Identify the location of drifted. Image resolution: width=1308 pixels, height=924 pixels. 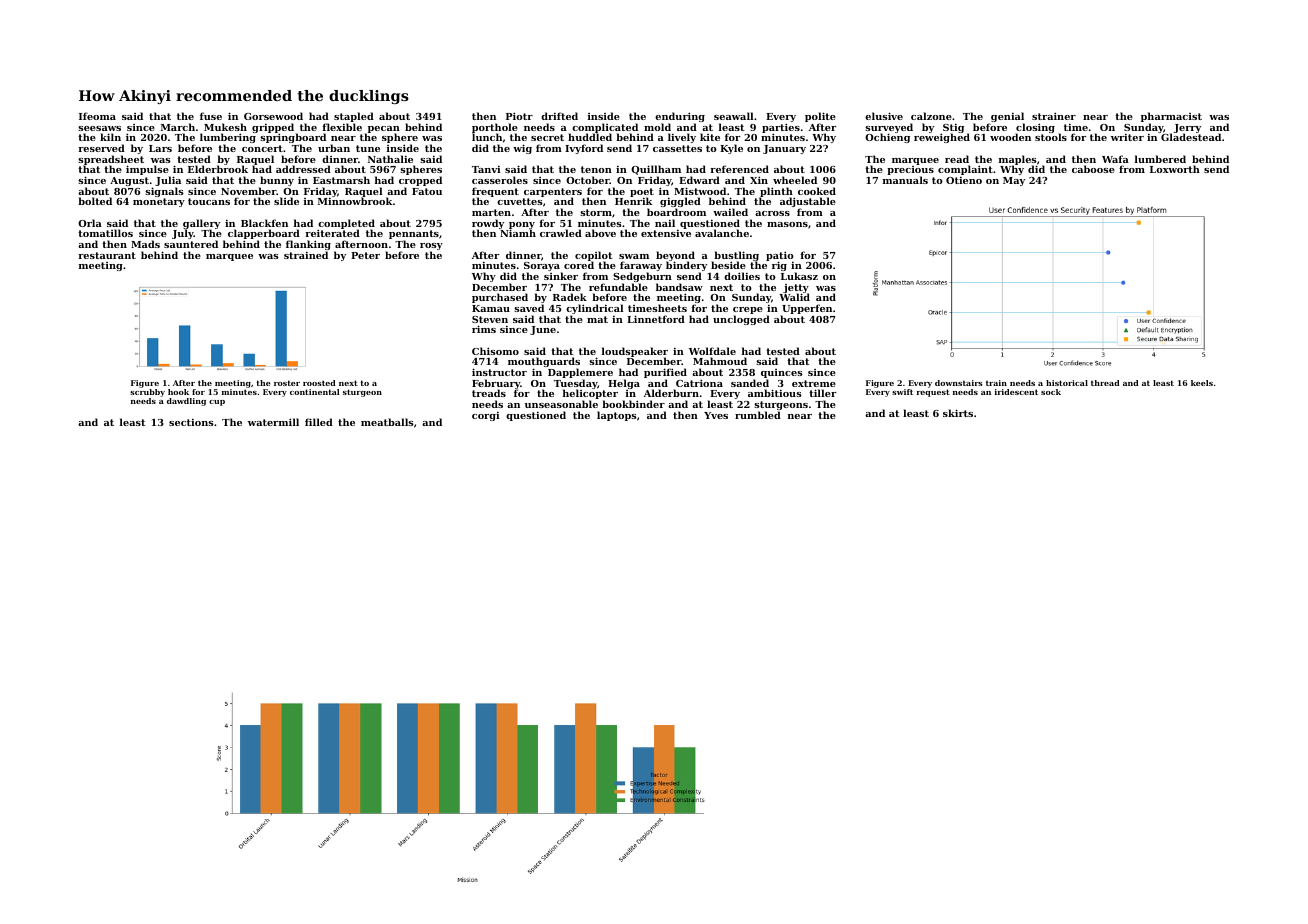
(559, 116).
